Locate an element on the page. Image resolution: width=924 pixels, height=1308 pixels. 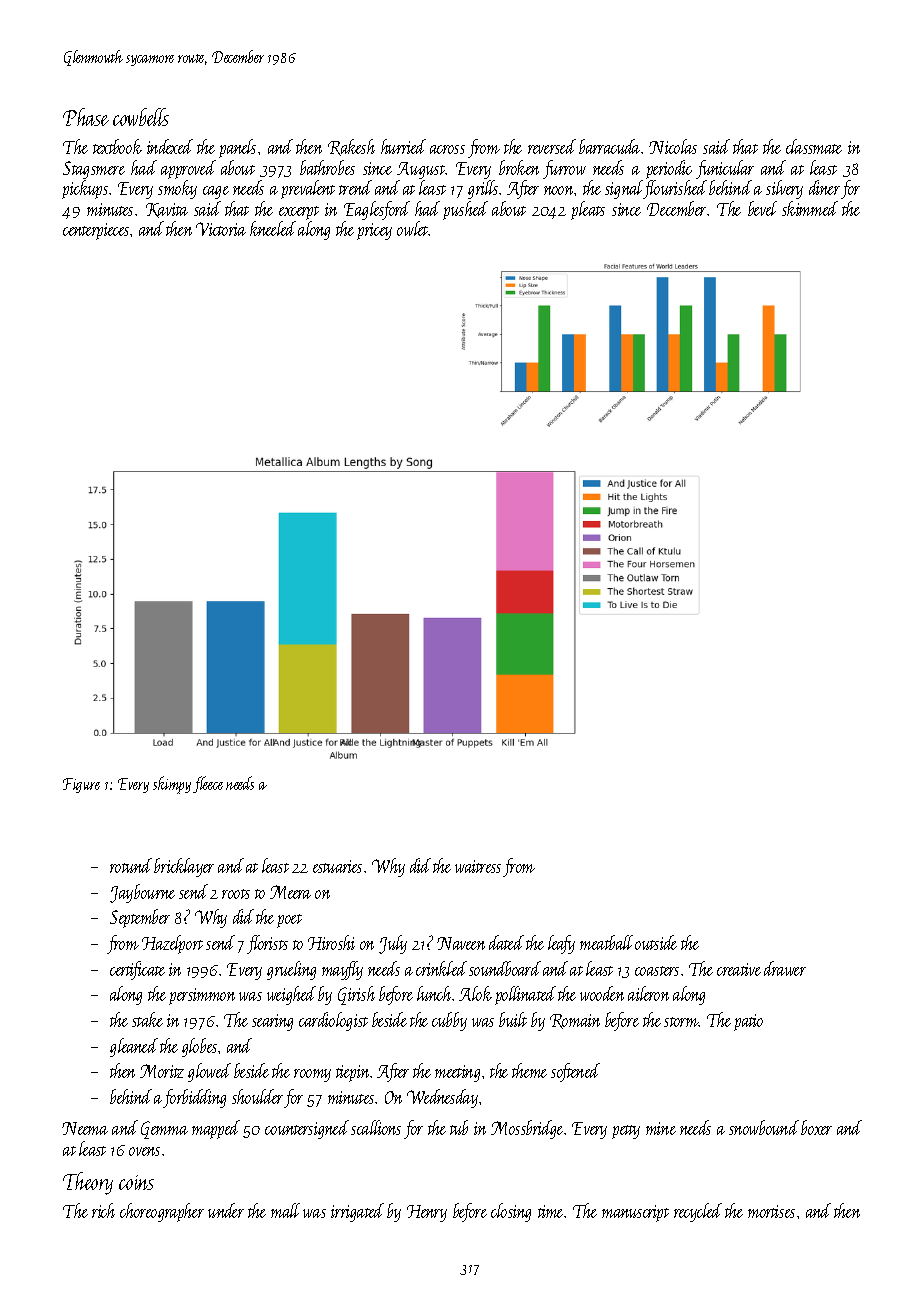
skimpy is located at coordinates (172, 785).
